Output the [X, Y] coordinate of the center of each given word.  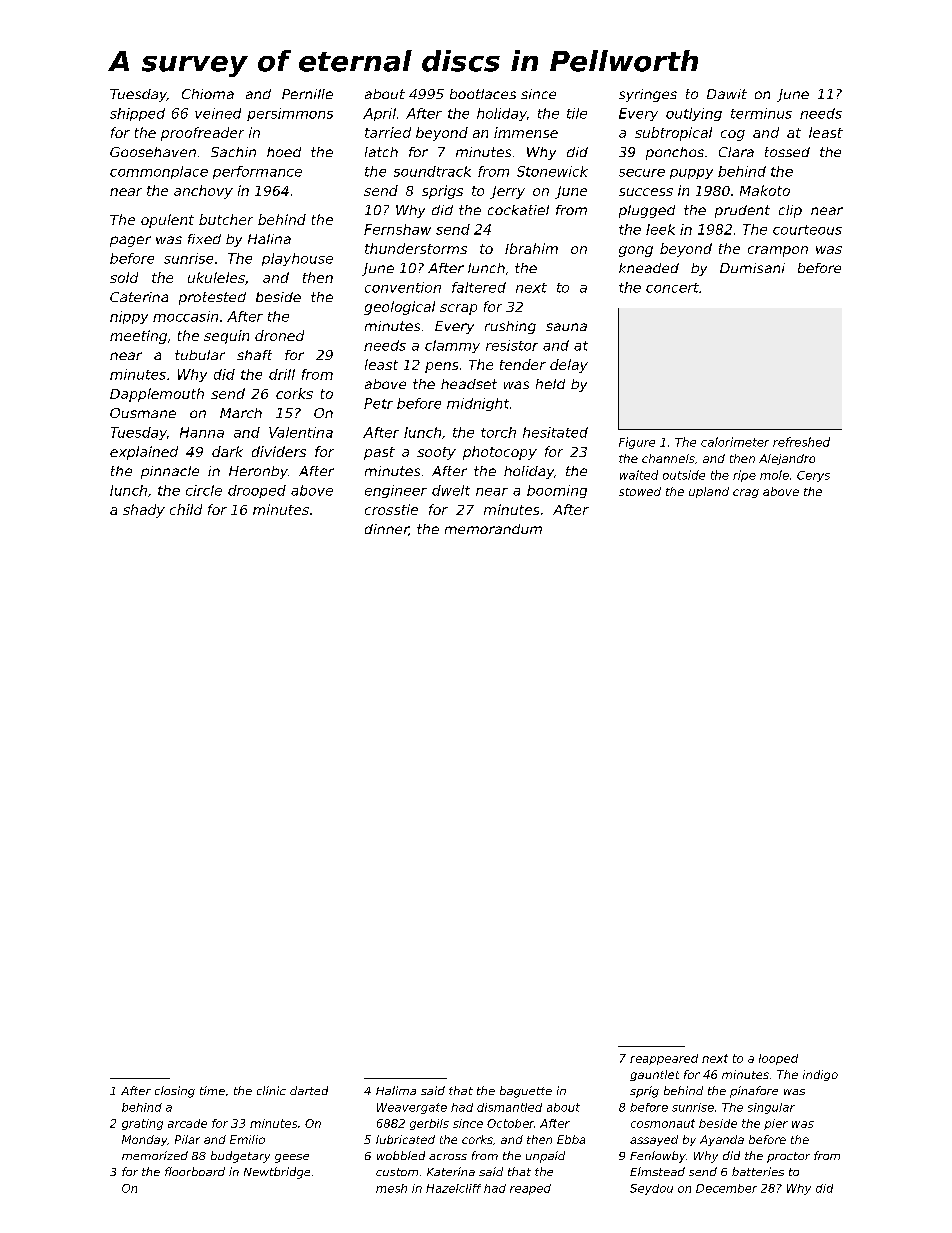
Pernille [307, 94]
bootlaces [483, 94]
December [726, 1188]
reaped [530, 1189]
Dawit [727, 94]
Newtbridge [277, 1173]
